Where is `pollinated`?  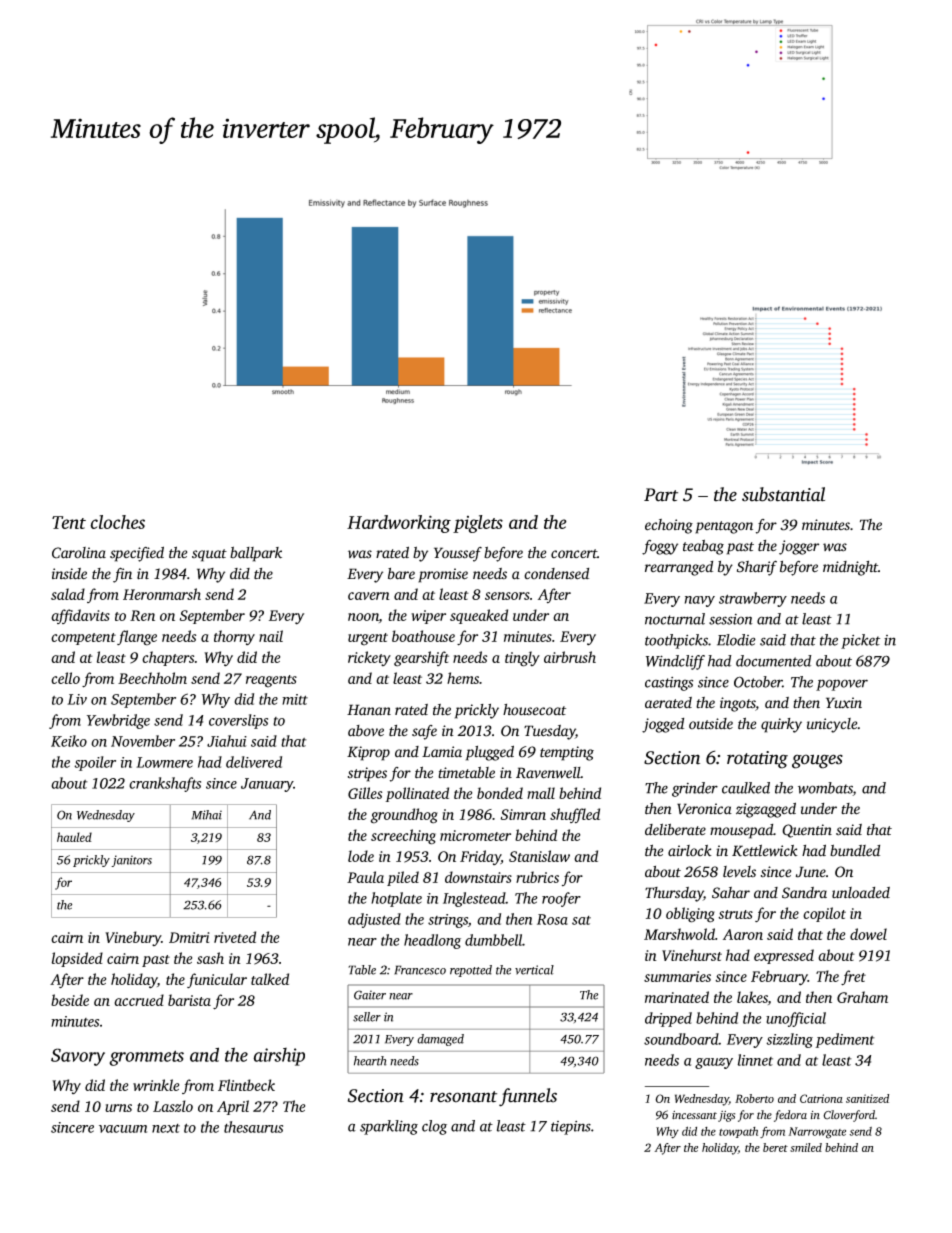
pollinated is located at coordinates (417, 794).
